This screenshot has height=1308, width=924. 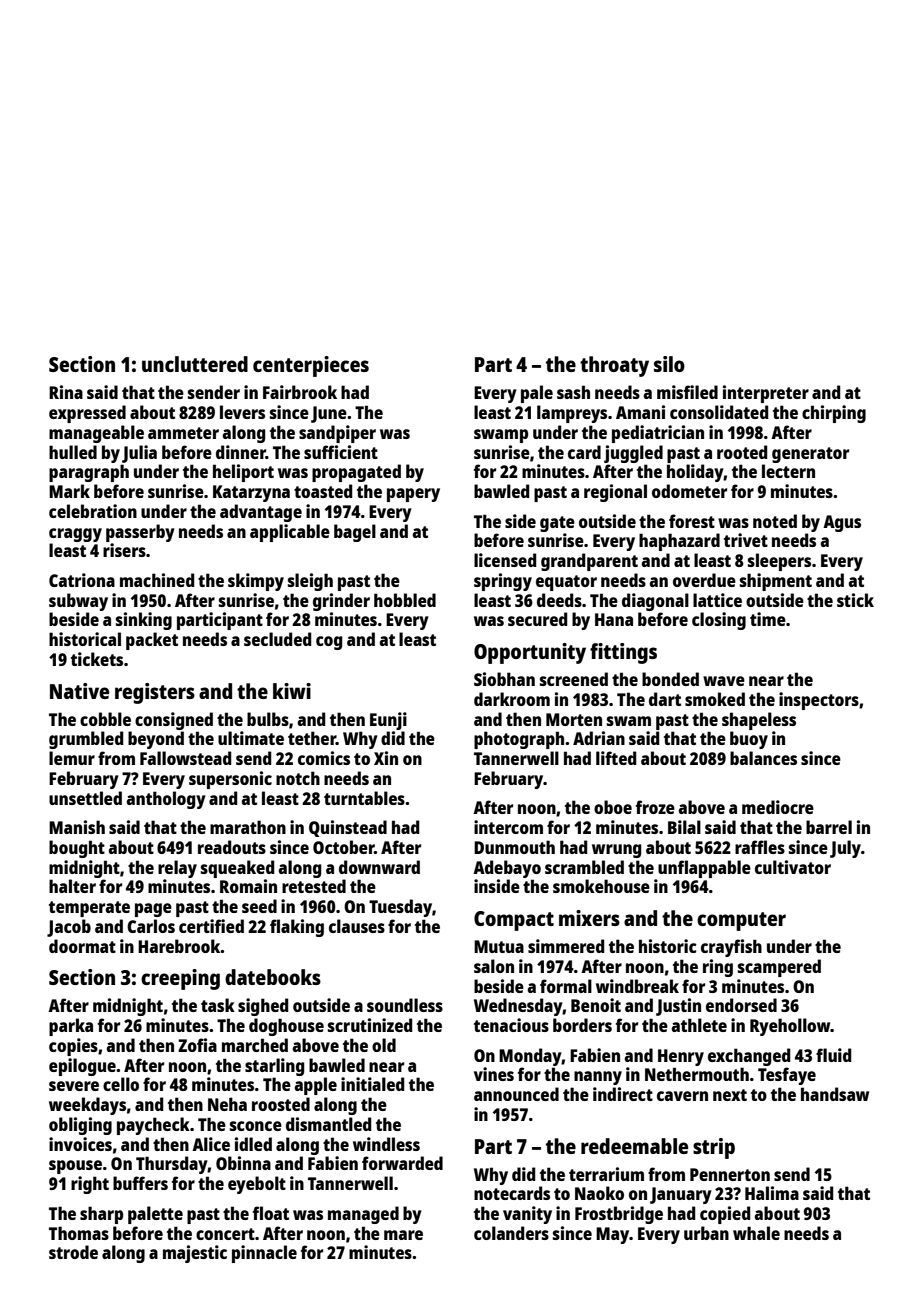 What do you see at coordinates (311, 366) in the screenshot?
I see `centerpieces` at bounding box center [311, 366].
